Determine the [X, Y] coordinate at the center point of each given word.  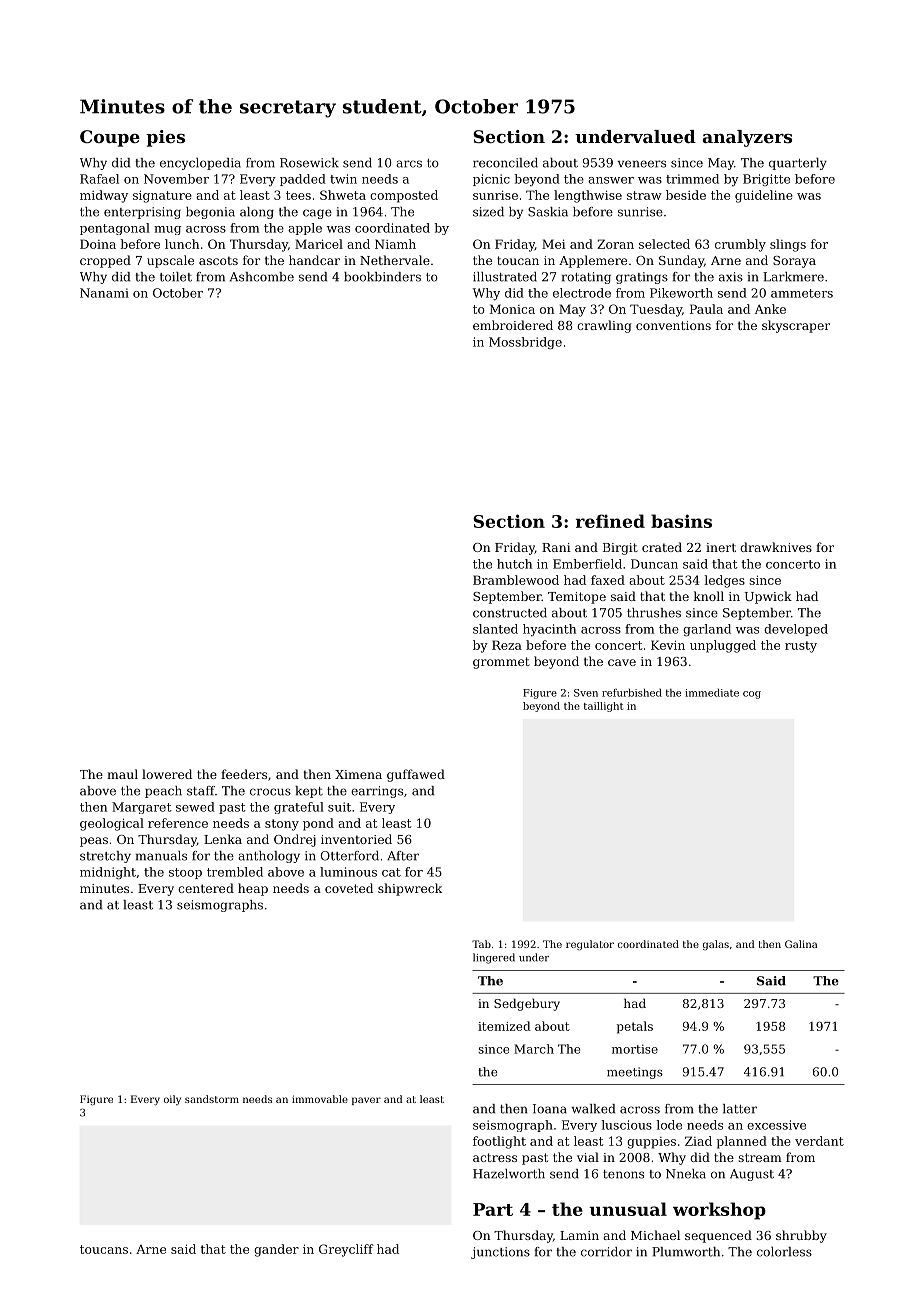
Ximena [358, 774]
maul [122, 774]
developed [796, 630]
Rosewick [309, 163]
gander [276, 1250]
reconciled [505, 163]
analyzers [747, 138]
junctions [500, 1253]
